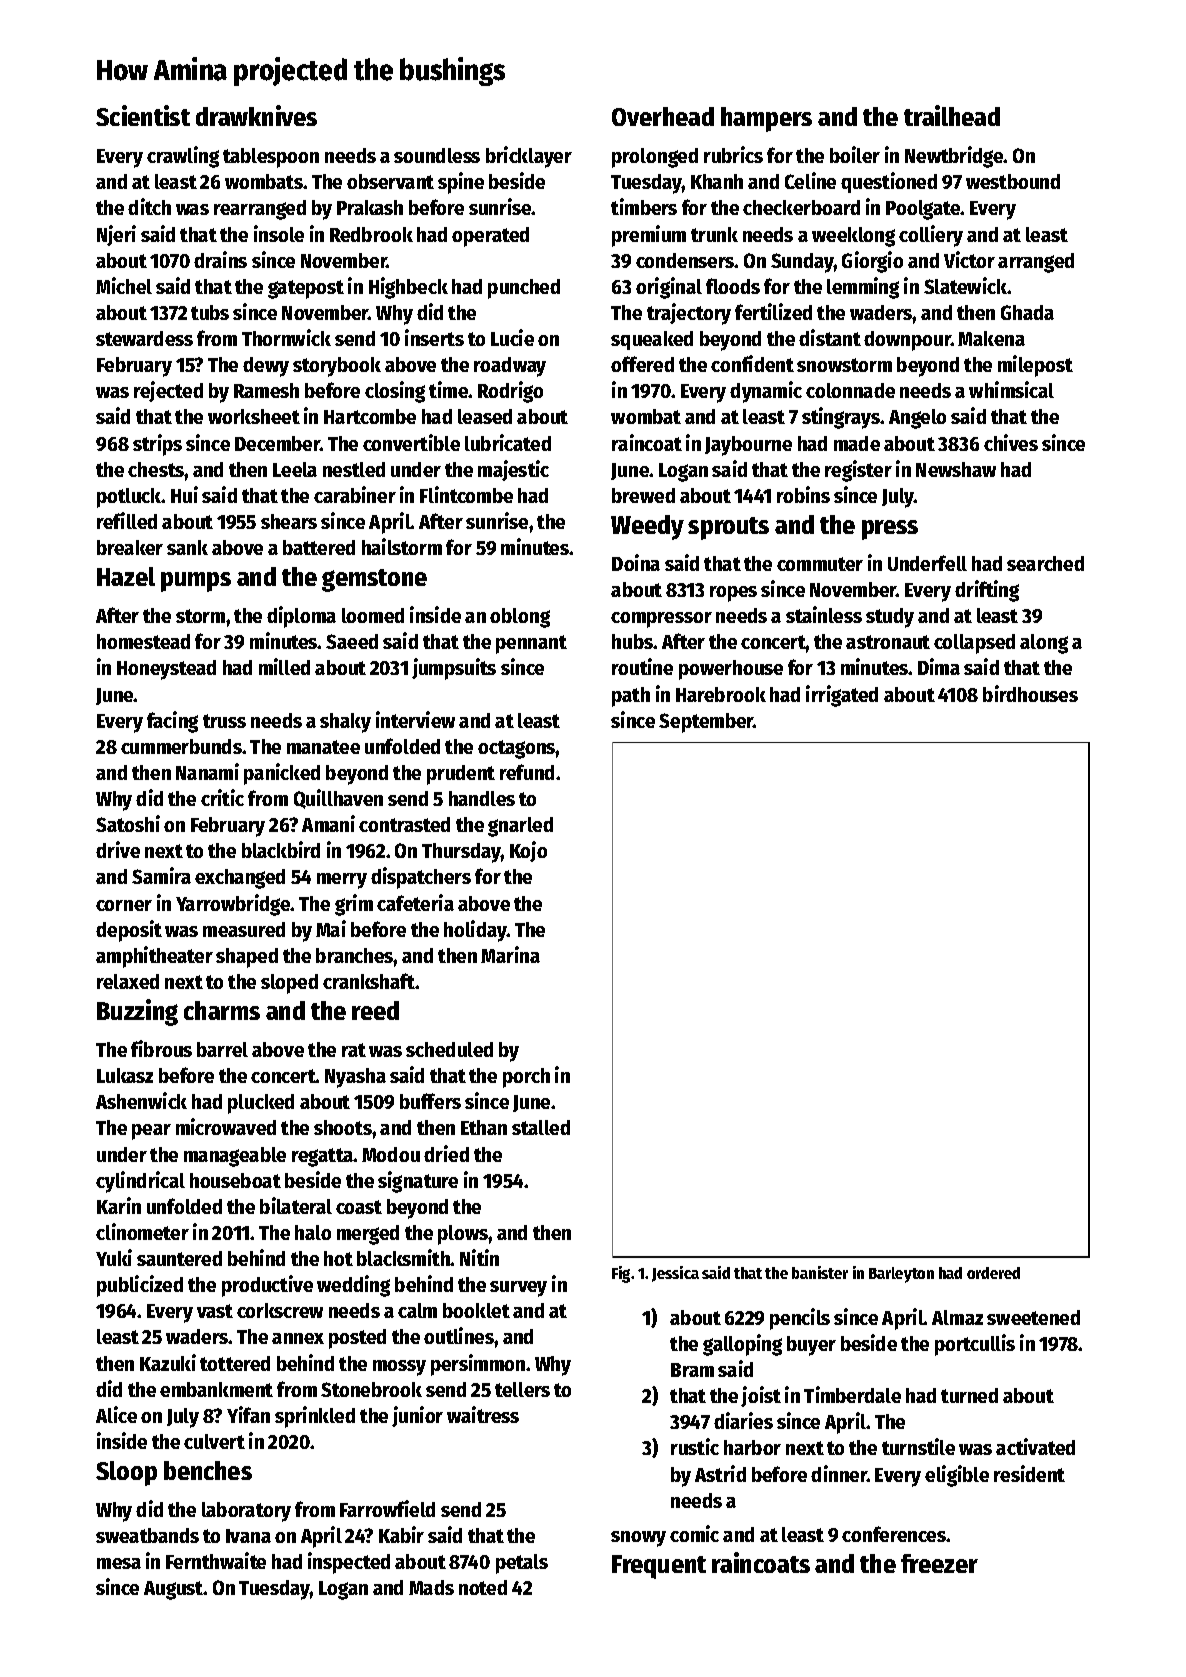 The width and height of the screenshot is (1186, 1677). What do you see at coordinates (512, 337) in the screenshot?
I see `Lucie` at bounding box center [512, 337].
